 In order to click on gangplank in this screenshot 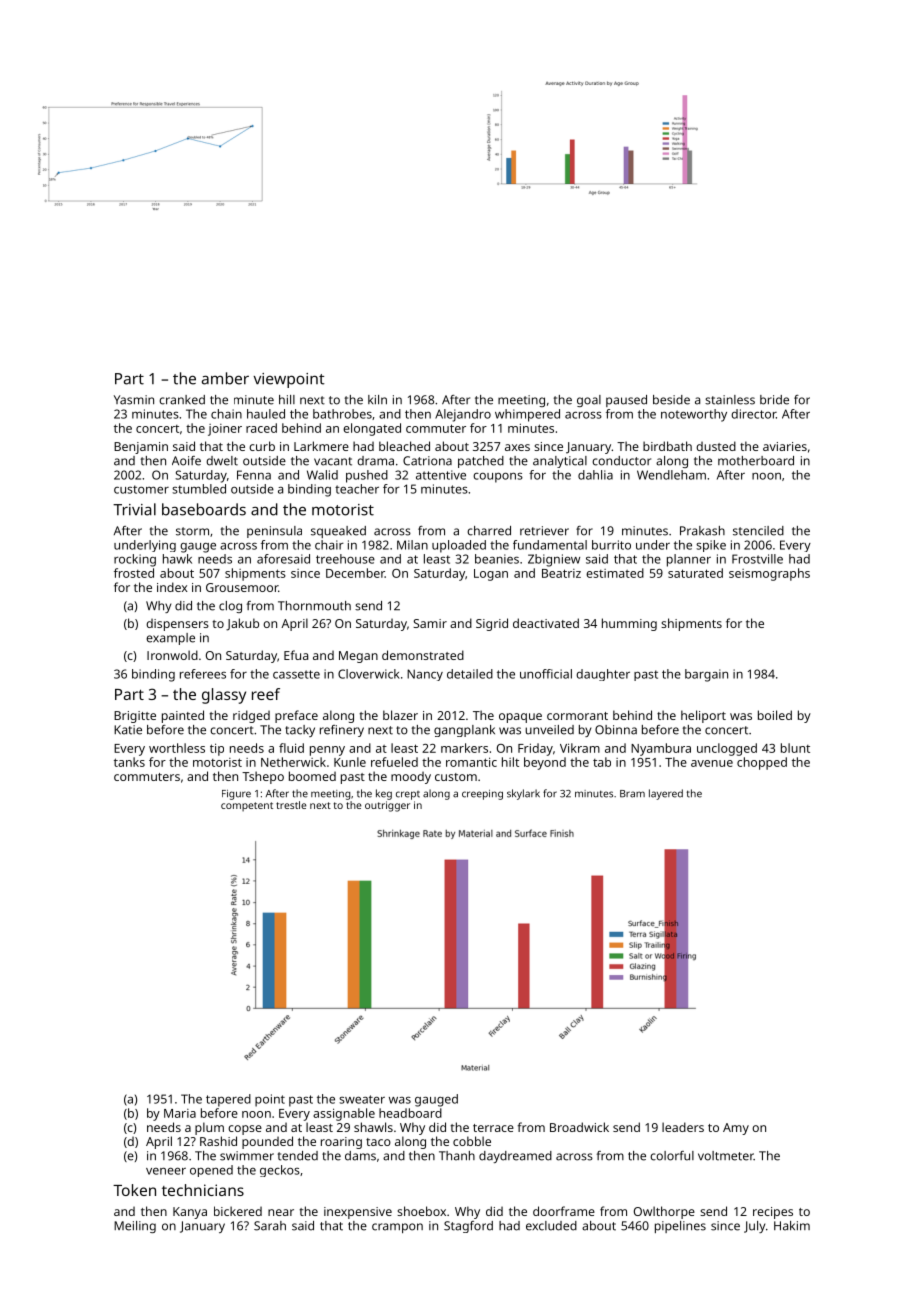, I will do `click(464, 731)`.
